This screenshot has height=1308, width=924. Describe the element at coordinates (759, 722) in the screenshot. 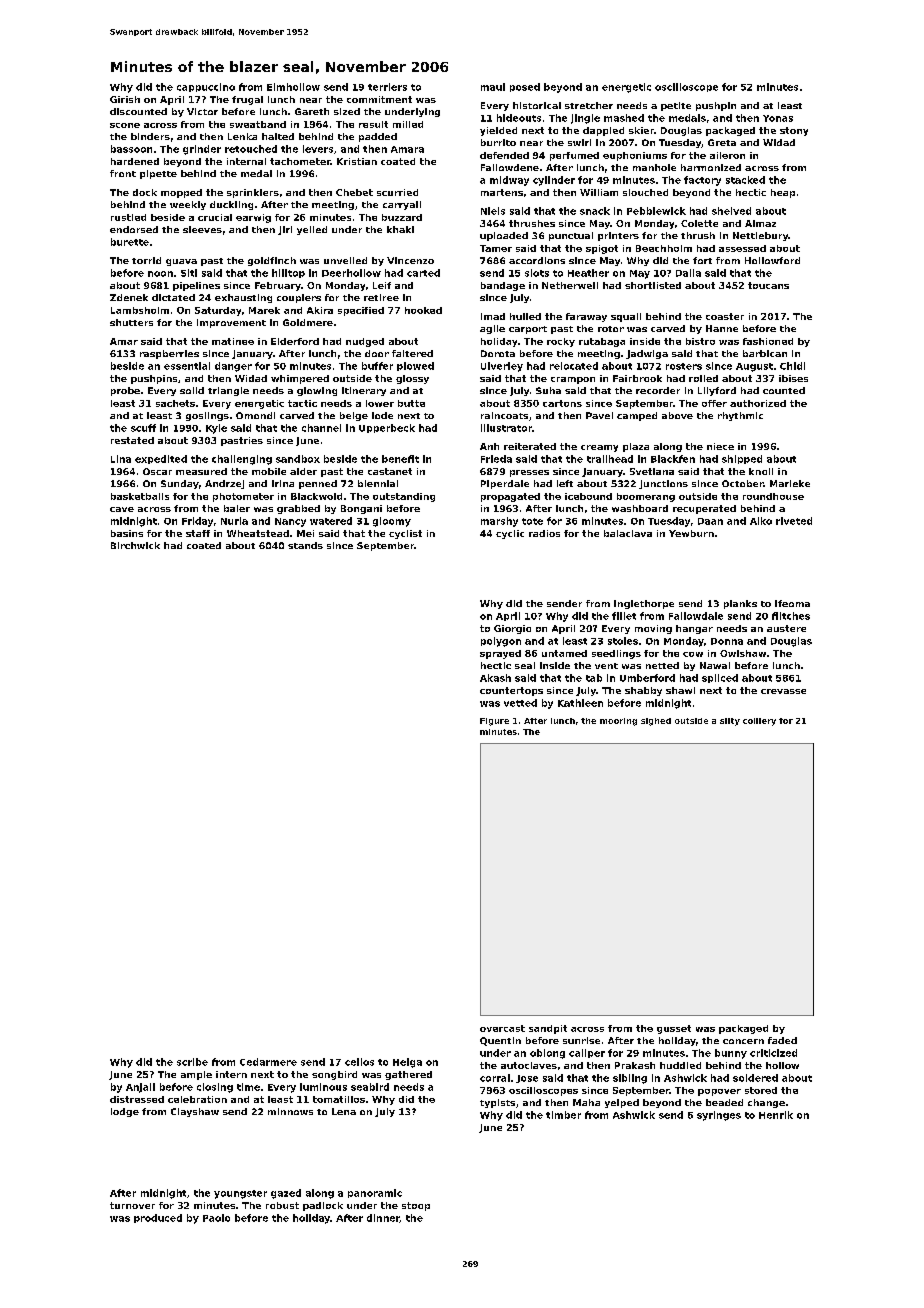

I see `colliery` at that location.
